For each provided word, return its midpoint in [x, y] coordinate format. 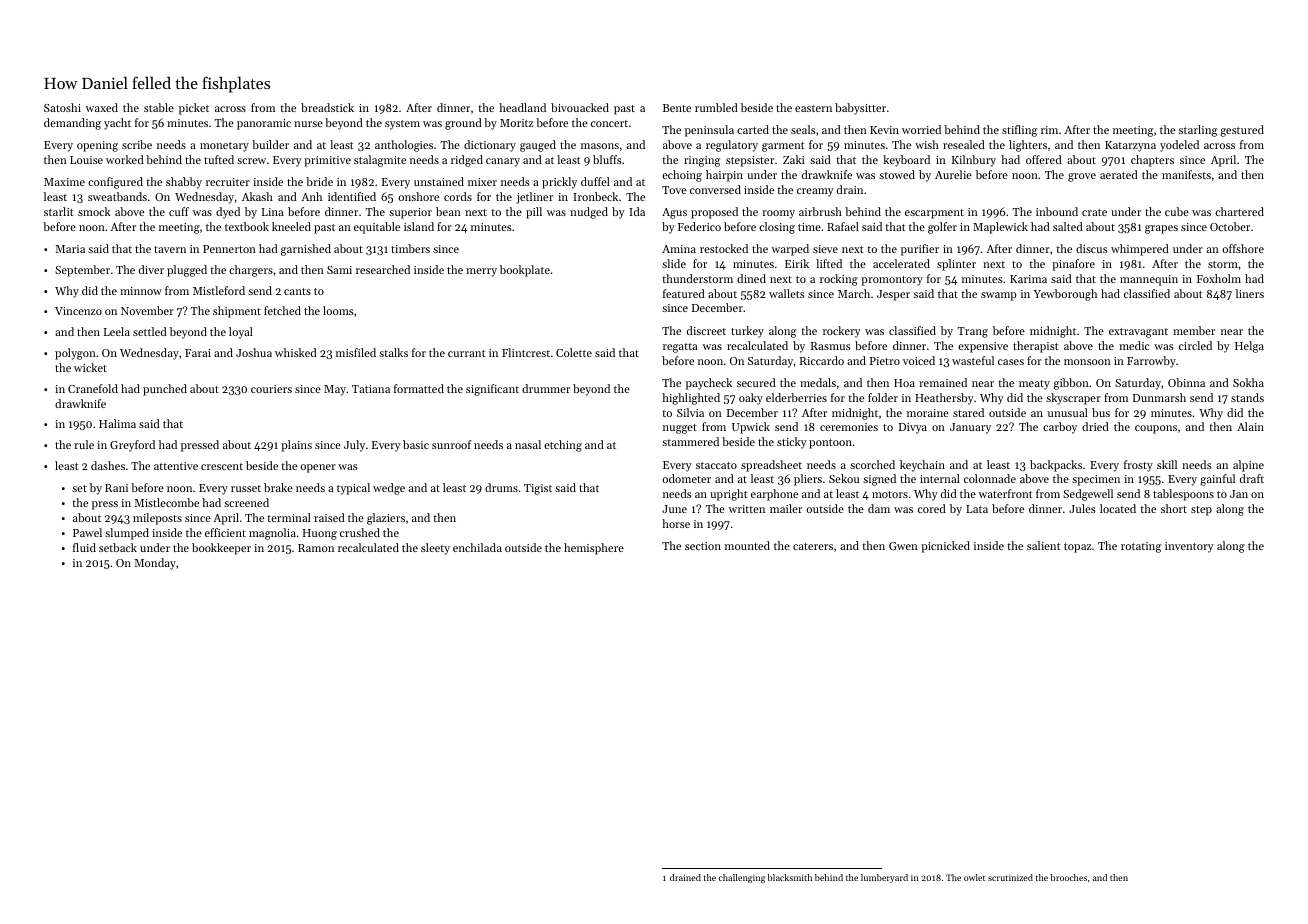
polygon [75, 354]
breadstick [327, 107]
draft [1252, 478]
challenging [742, 878]
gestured [1242, 131]
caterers [813, 546]
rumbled [716, 107]
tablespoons [1183, 495]
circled [1195, 345]
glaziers [386, 519]
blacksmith [789, 877]
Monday [155, 564]
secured [756, 382]
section [703, 546]
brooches [1068, 877]
